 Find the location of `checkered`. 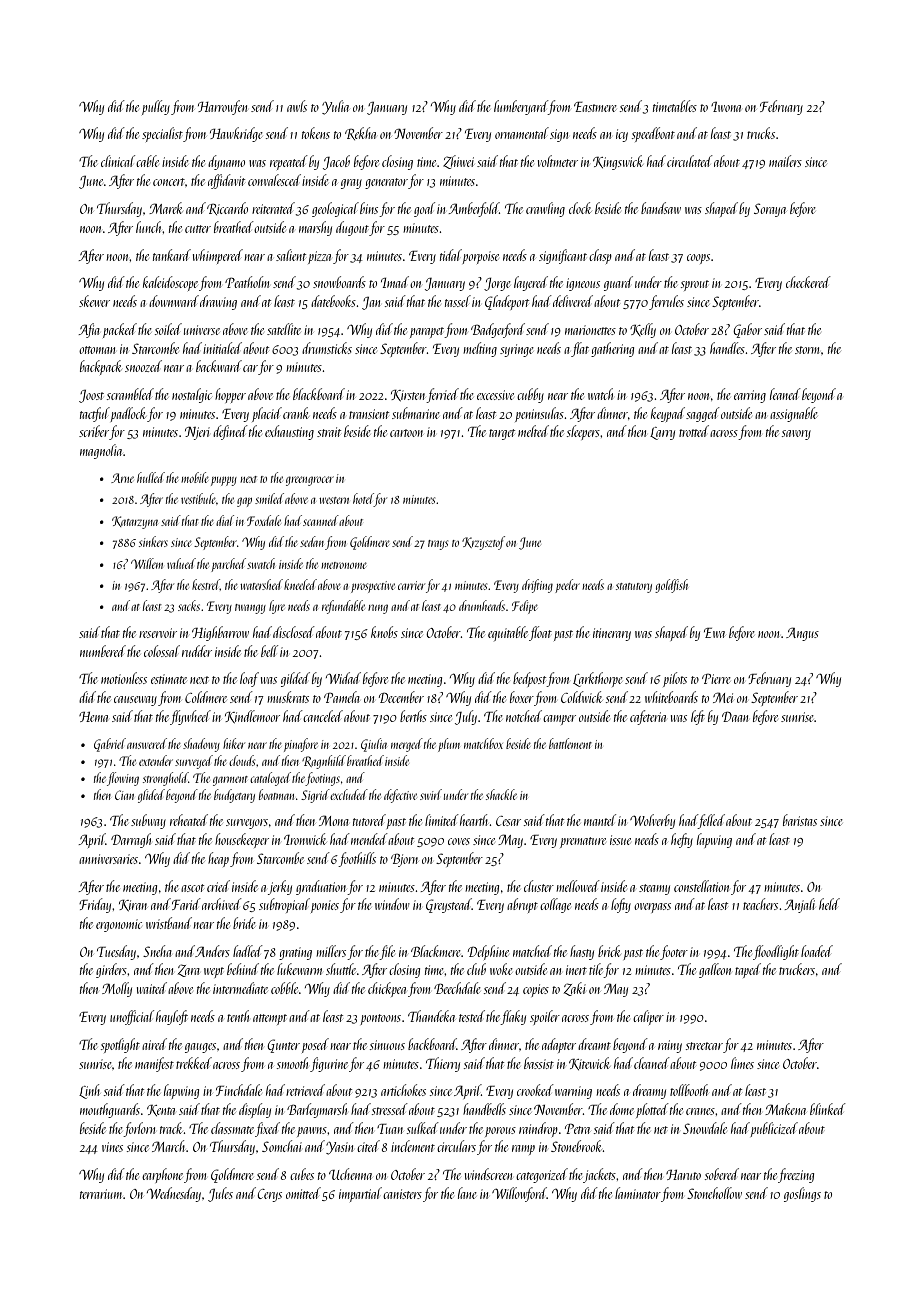

checkered is located at coordinates (808, 282).
